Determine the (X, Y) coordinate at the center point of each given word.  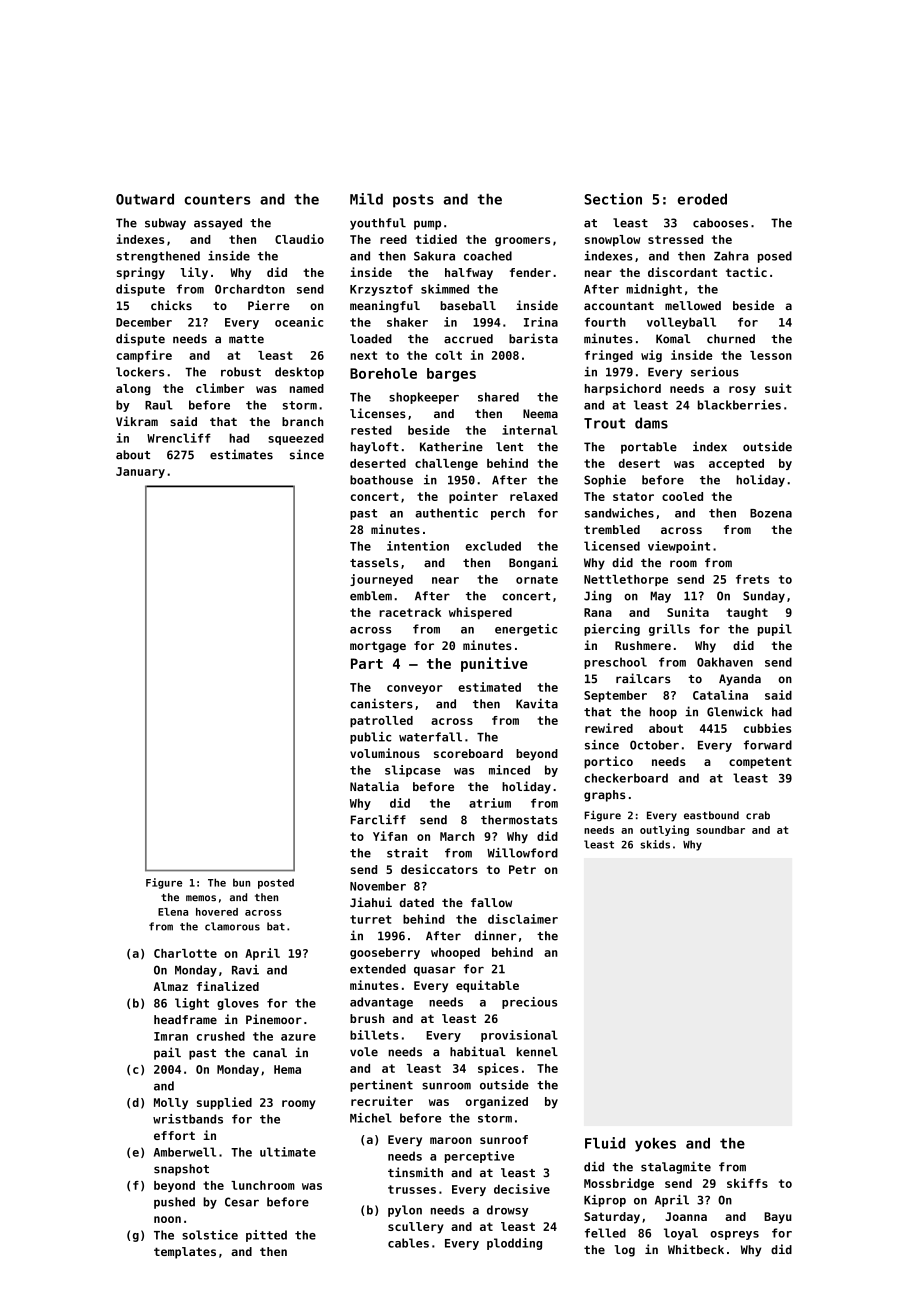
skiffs (747, 1183)
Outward (145, 199)
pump (427, 225)
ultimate (288, 1152)
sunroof (504, 1139)
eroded (702, 199)
